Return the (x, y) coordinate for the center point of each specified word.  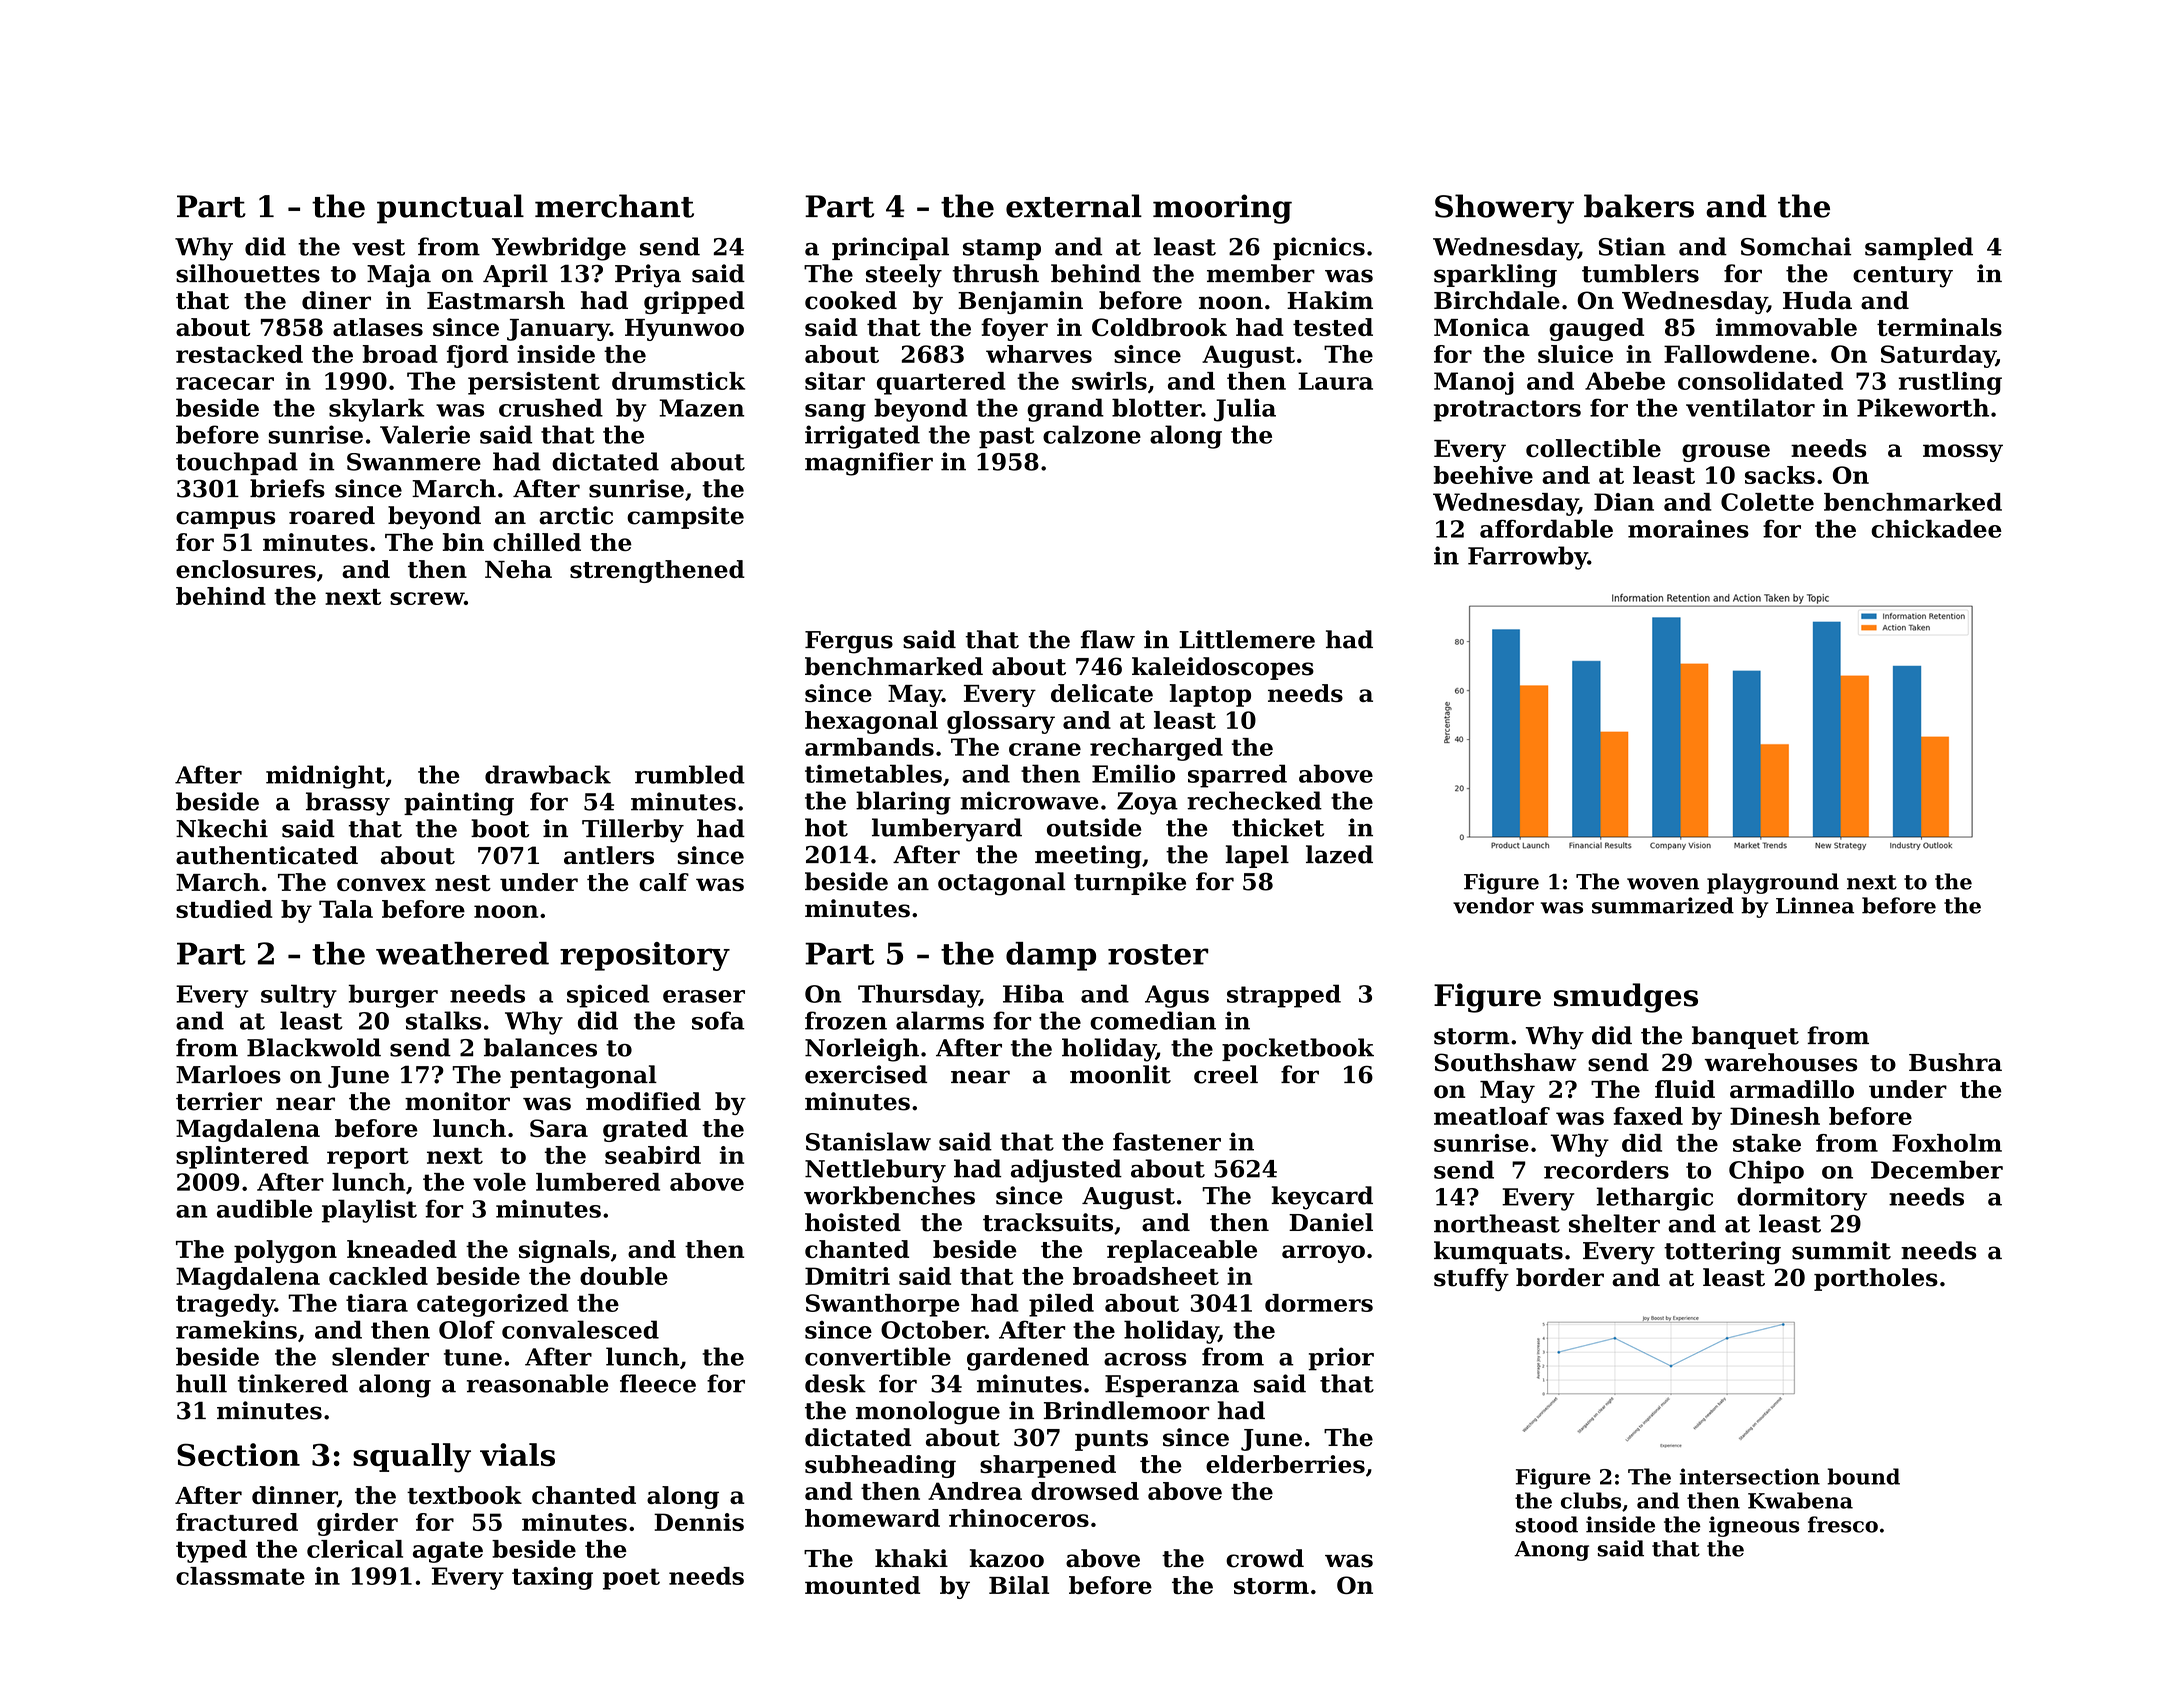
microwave (1030, 800)
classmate (240, 1576)
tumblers (1640, 273)
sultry (299, 996)
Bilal (1019, 1585)
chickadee (1936, 528)
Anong (1551, 1551)
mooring (1222, 209)
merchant (614, 206)
